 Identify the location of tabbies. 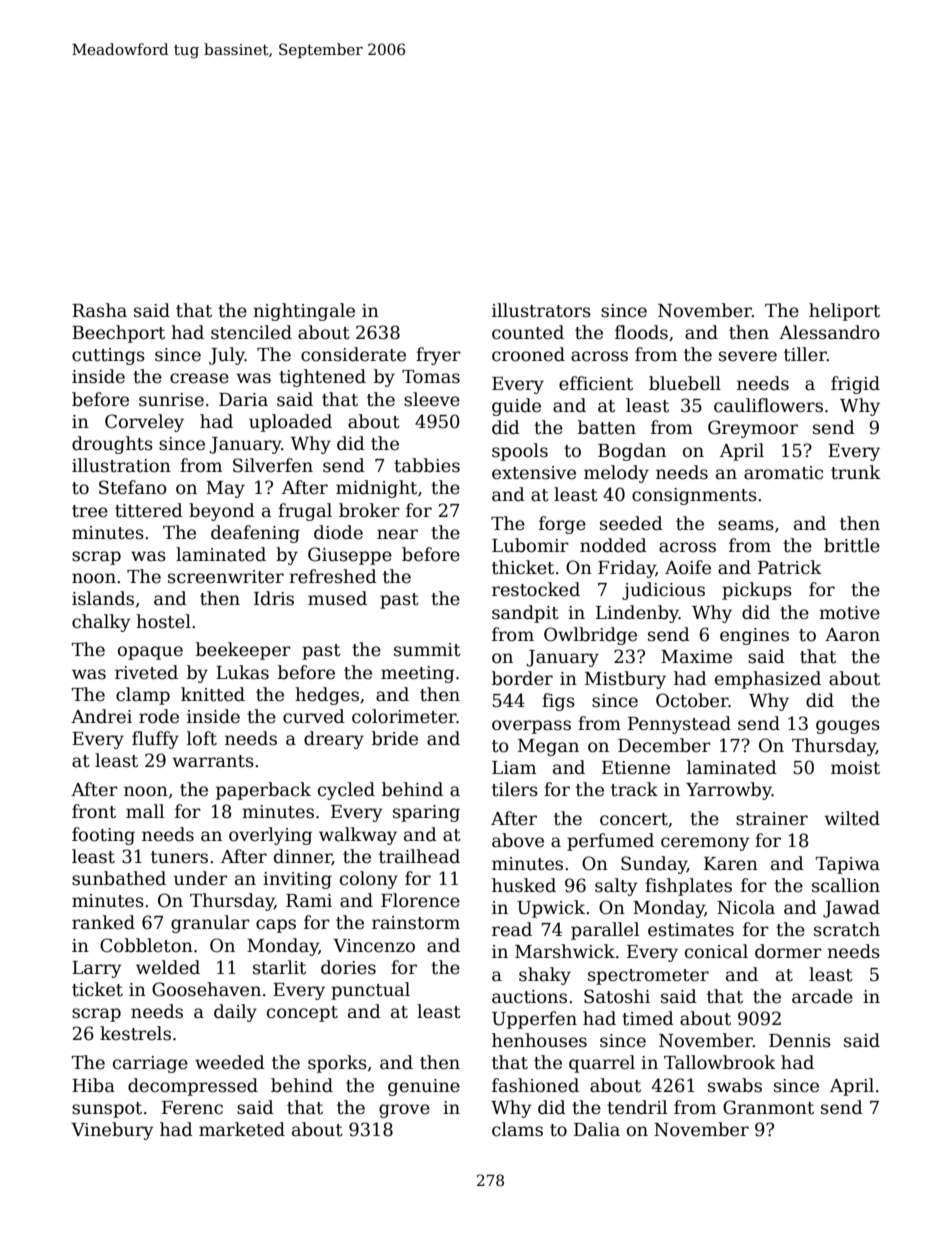
(427, 465).
